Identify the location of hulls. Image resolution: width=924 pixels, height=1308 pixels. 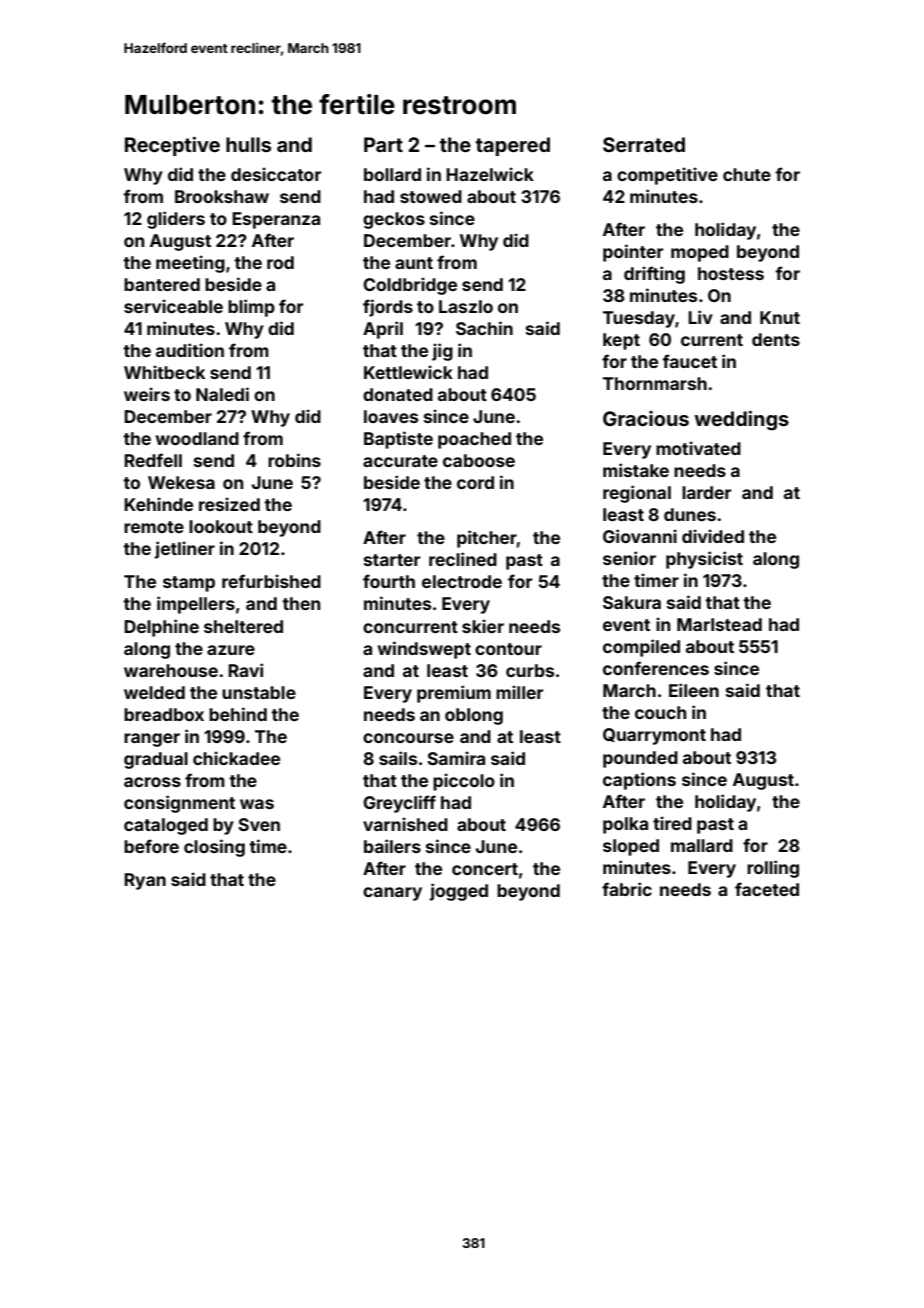
(248, 144).
